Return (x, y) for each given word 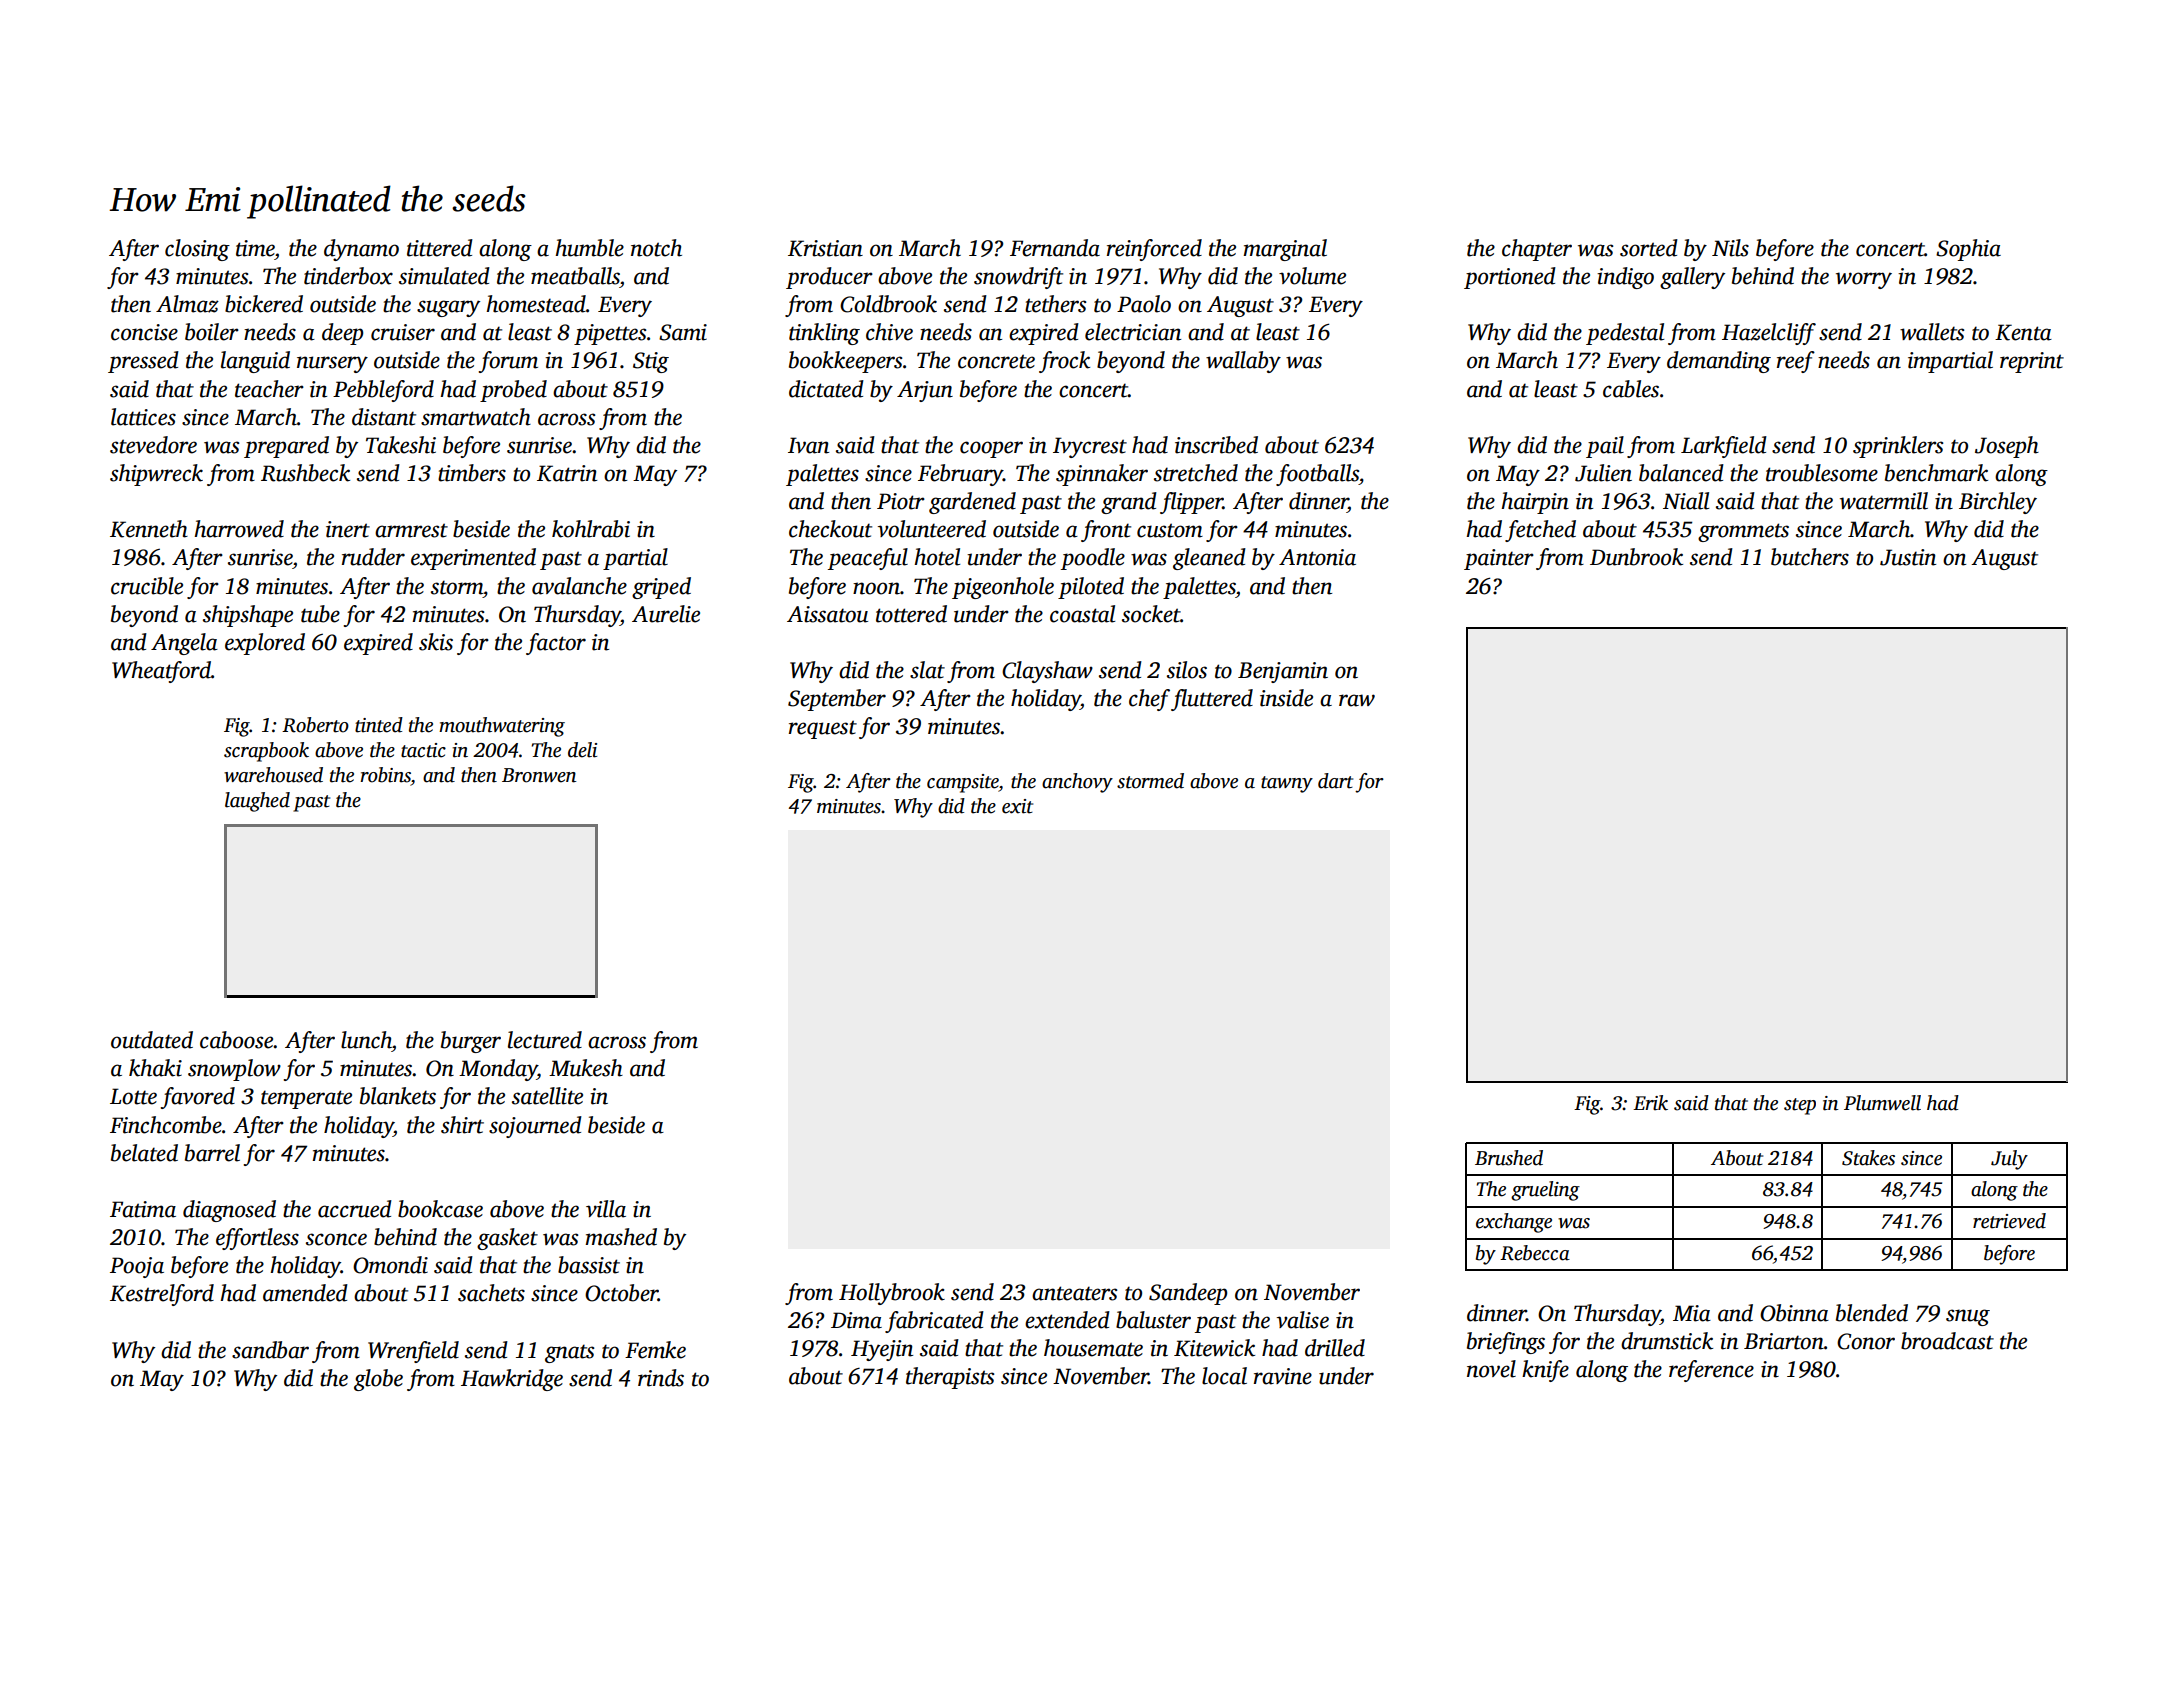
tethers (1055, 304)
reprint (2032, 362)
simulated (444, 276)
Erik (1650, 1103)
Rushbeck (305, 473)
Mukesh (586, 1068)
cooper (991, 449)
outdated (152, 1040)
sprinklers (1898, 447)
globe (378, 1380)
